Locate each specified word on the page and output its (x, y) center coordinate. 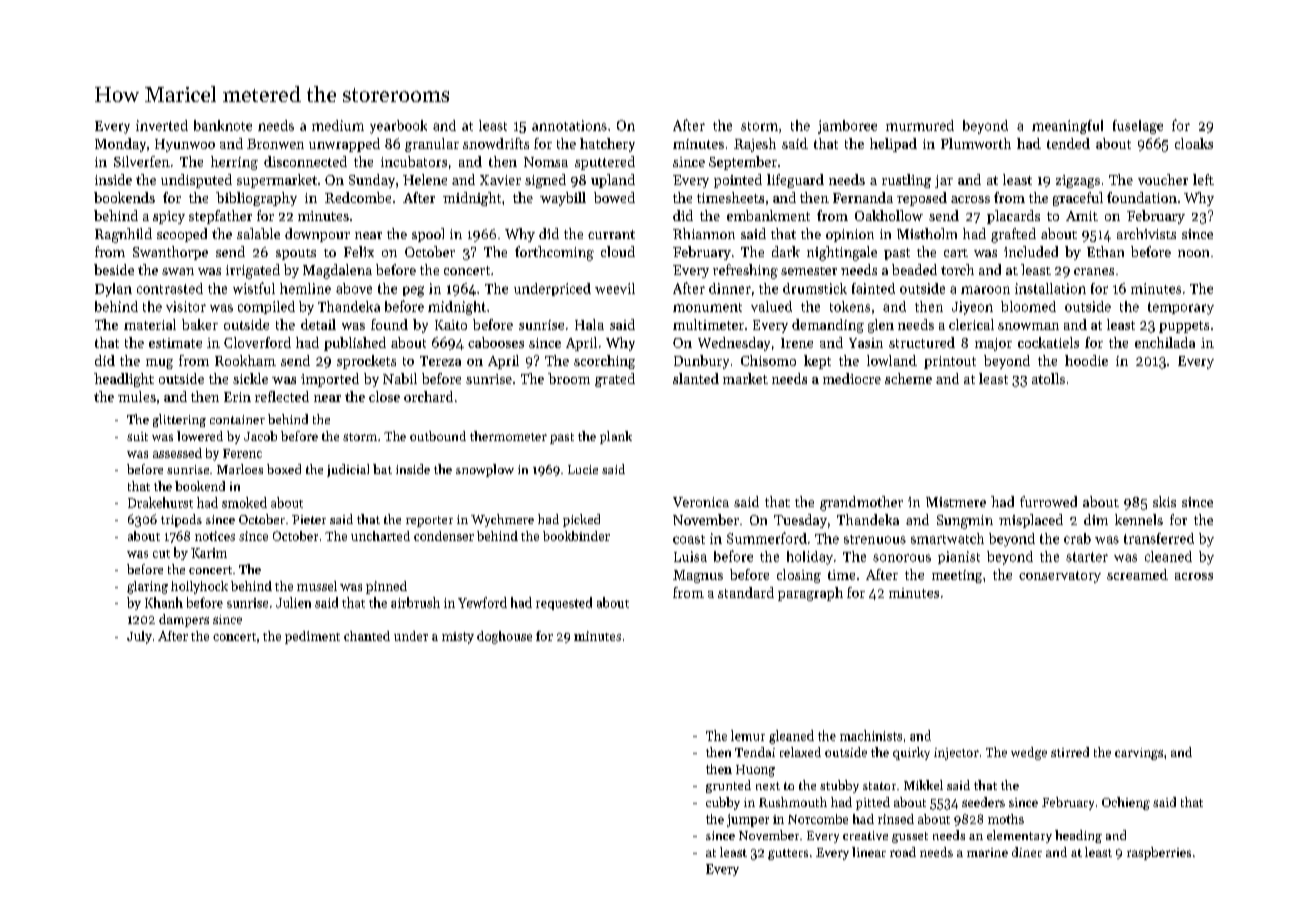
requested (564, 603)
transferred (1159, 538)
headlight (124, 380)
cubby (723, 803)
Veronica (701, 502)
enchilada (1165, 342)
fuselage (1138, 127)
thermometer (508, 436)
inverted (162, 125)
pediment (312, 637)
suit (137, 436)
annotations (569, 125)
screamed (1137, 574)
